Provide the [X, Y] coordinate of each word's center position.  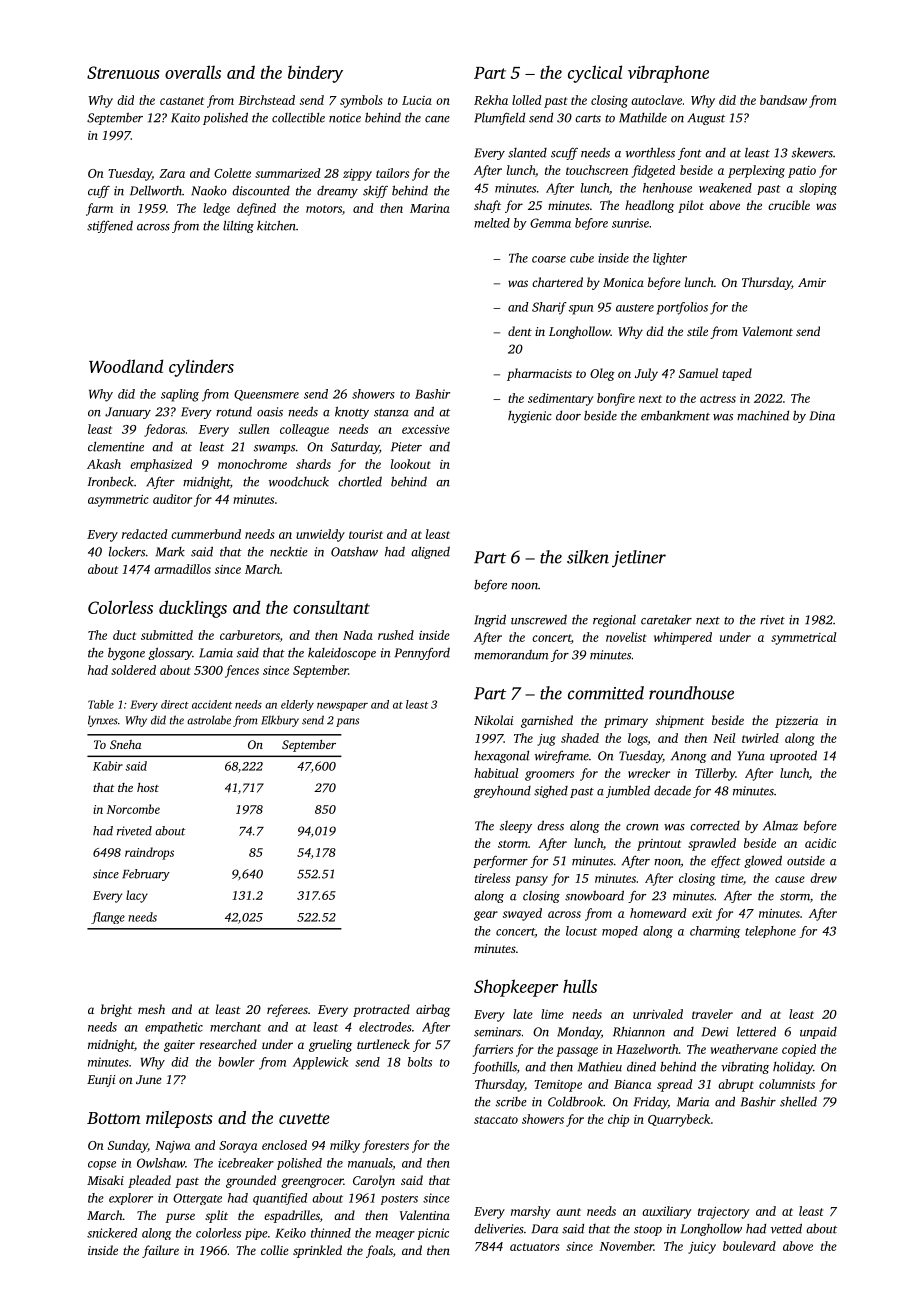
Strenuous [123, 72]
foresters [386, 1146]
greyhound [502, 791]
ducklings [193, 609]
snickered [112, 1233]
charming [715, 932]
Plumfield [499, 118]
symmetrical [803, 638]
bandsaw [783, 100]
